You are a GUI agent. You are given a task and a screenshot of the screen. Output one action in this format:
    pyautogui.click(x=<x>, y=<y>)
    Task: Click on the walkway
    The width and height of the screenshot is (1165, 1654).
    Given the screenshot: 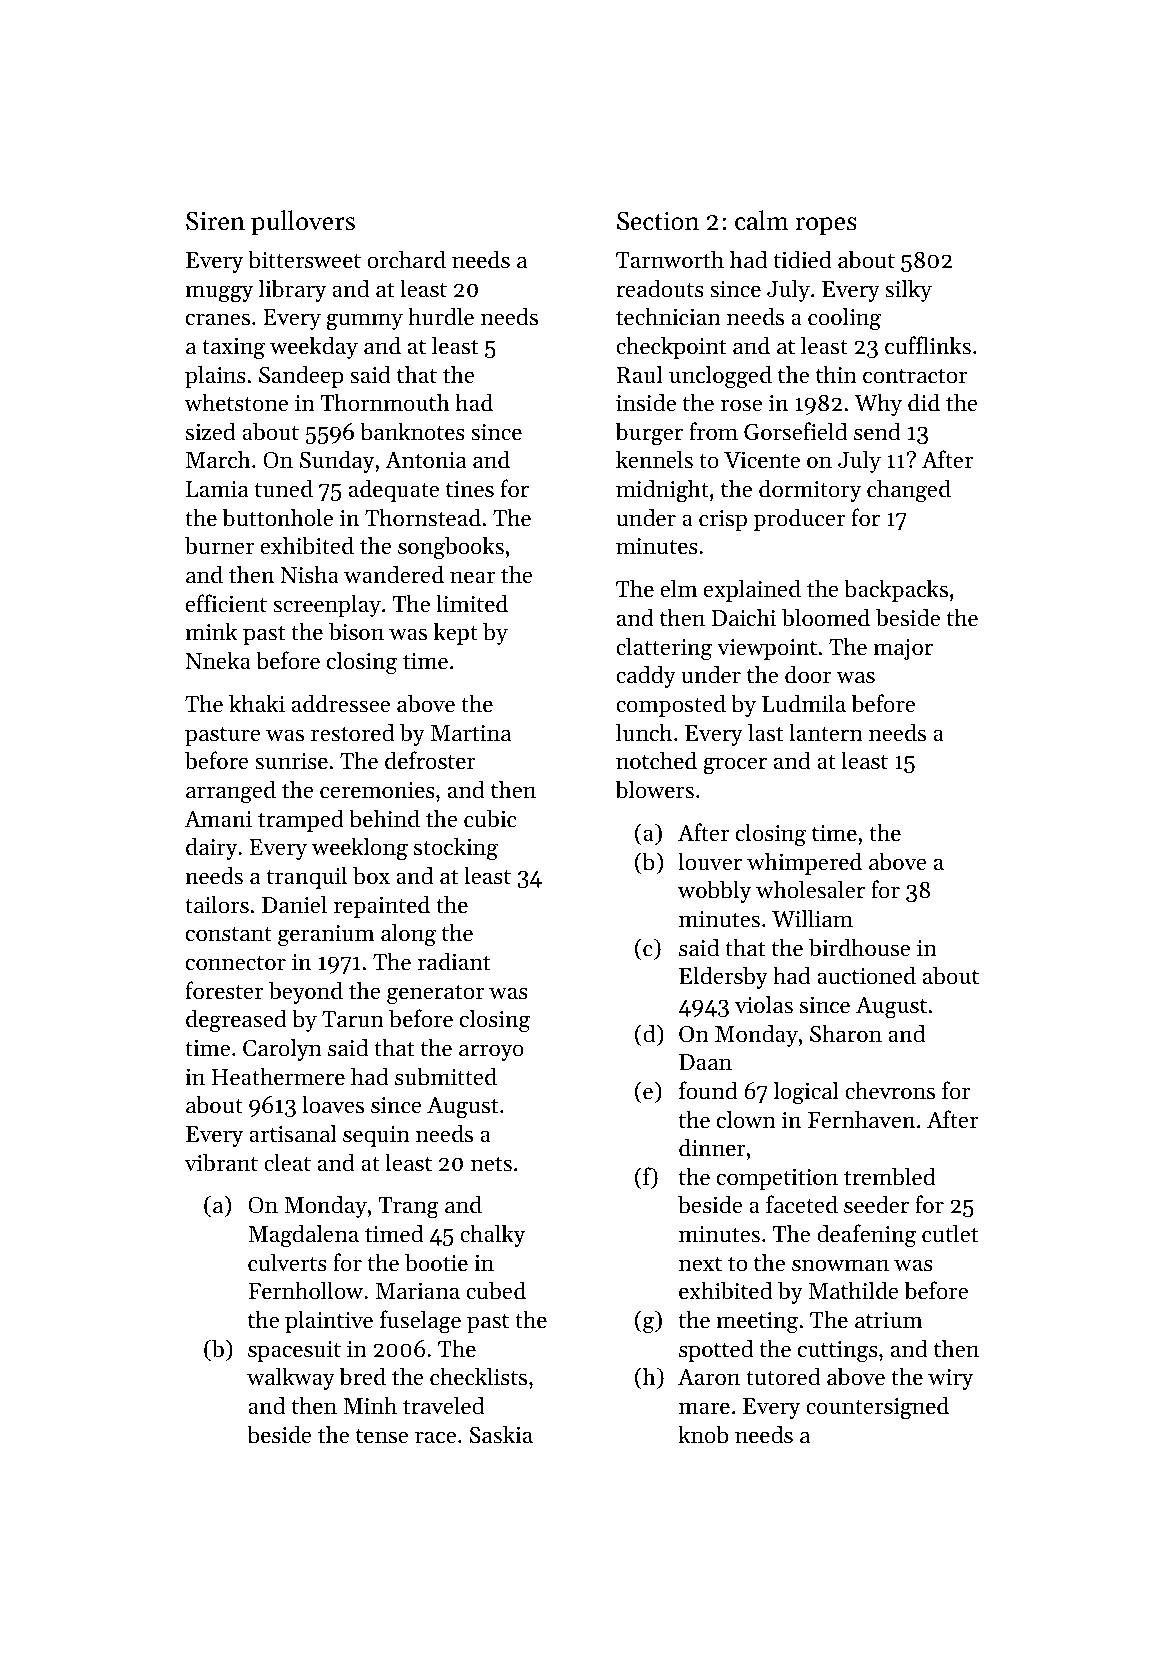 What is the action you would take?
    pyautogui.click(x=291, y=1378)
